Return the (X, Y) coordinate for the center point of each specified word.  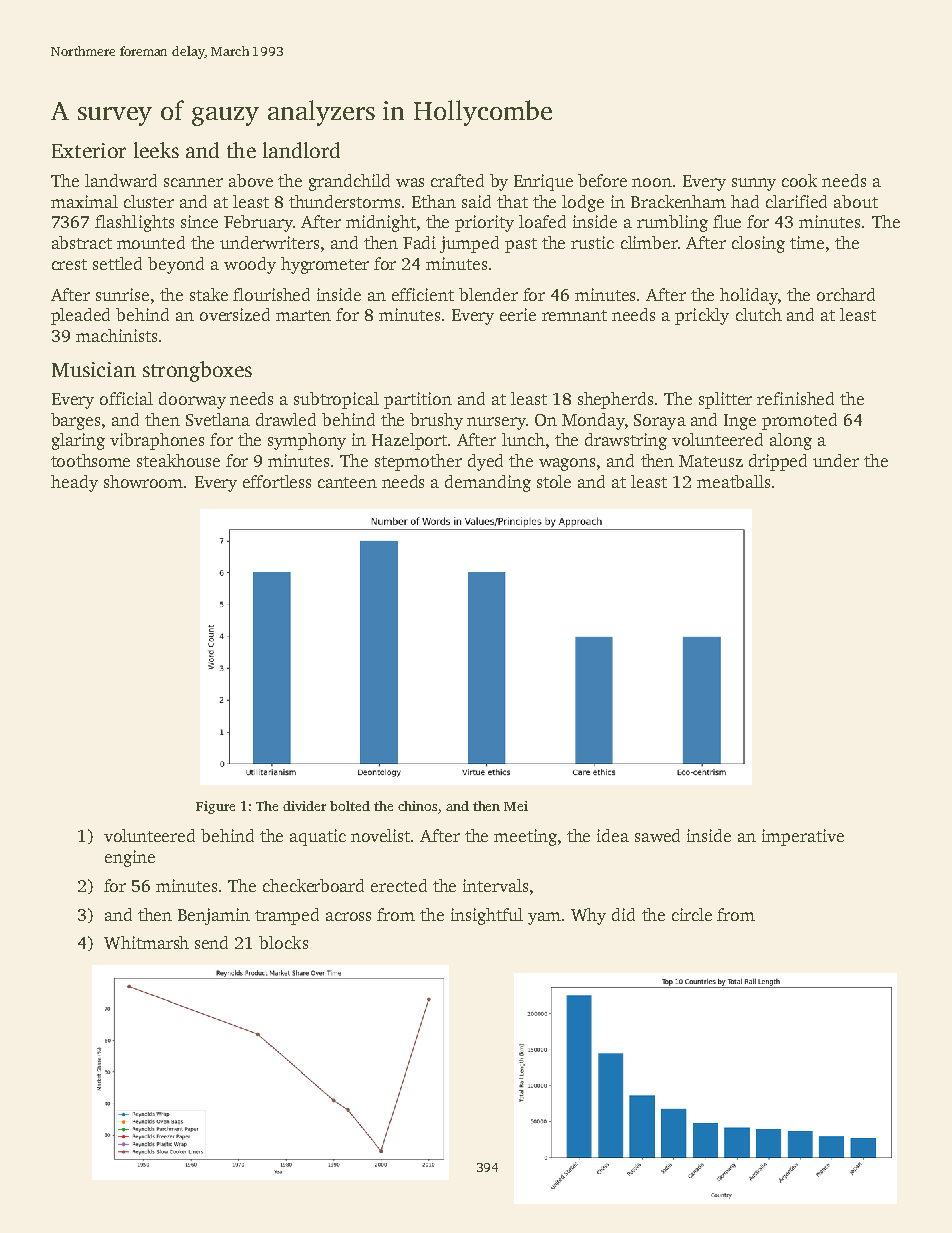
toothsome (90, 460)
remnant (574, 315)
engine (130, 858)
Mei (516, 806)
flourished (271, 294)
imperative (803, 837)
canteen (347, 482)
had (745, 201)
